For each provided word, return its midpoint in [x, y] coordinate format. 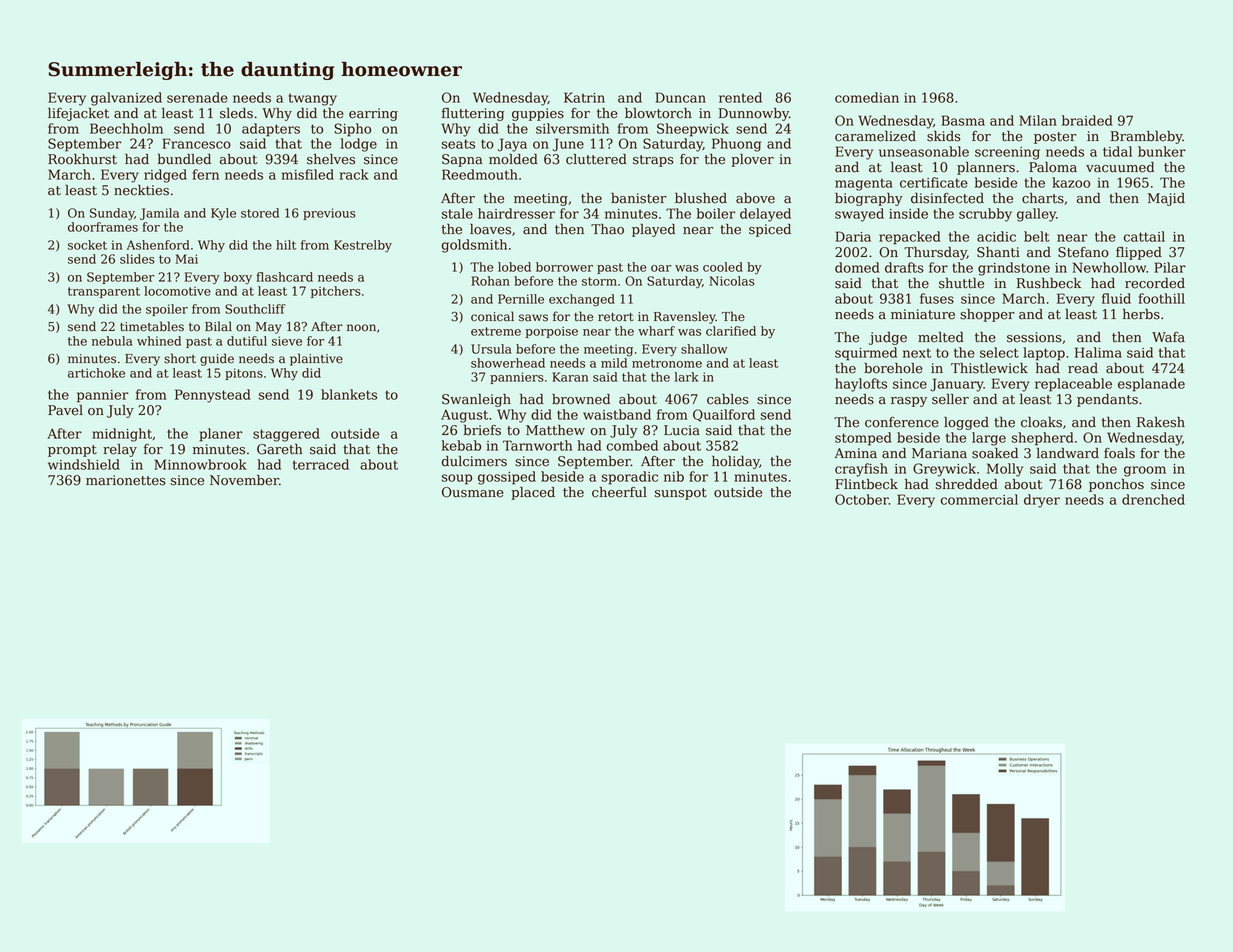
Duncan [680, 97]
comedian [867, 97]
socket [87, 245]
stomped [863, 439]
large [989, 439]
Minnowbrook [200, 464]
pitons [244, 374]
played [653, 230]
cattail [1144, 236]
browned [581, 399]
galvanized [126, 99]
